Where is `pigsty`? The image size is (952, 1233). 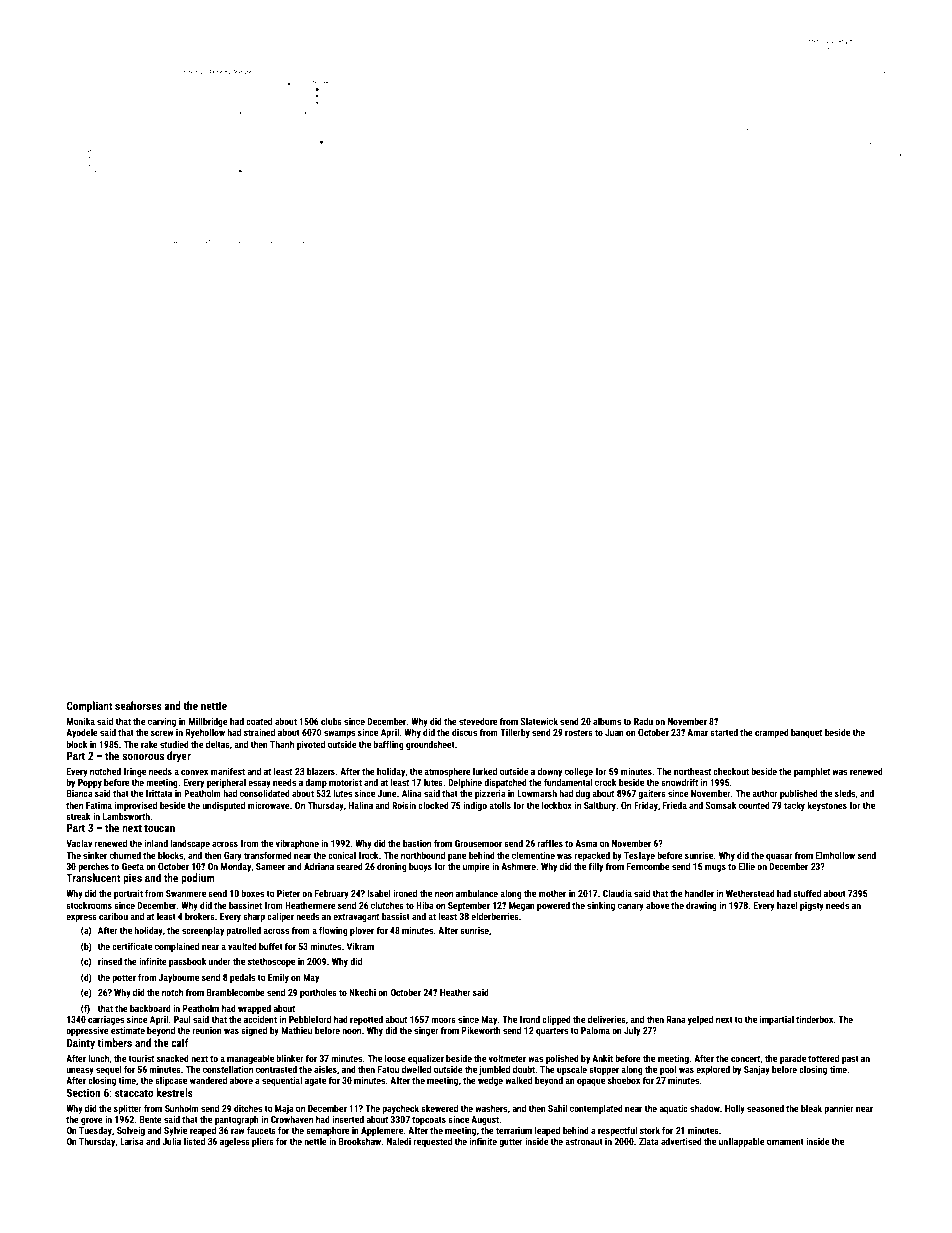
pigsty is located at coordinates (812, 906).
